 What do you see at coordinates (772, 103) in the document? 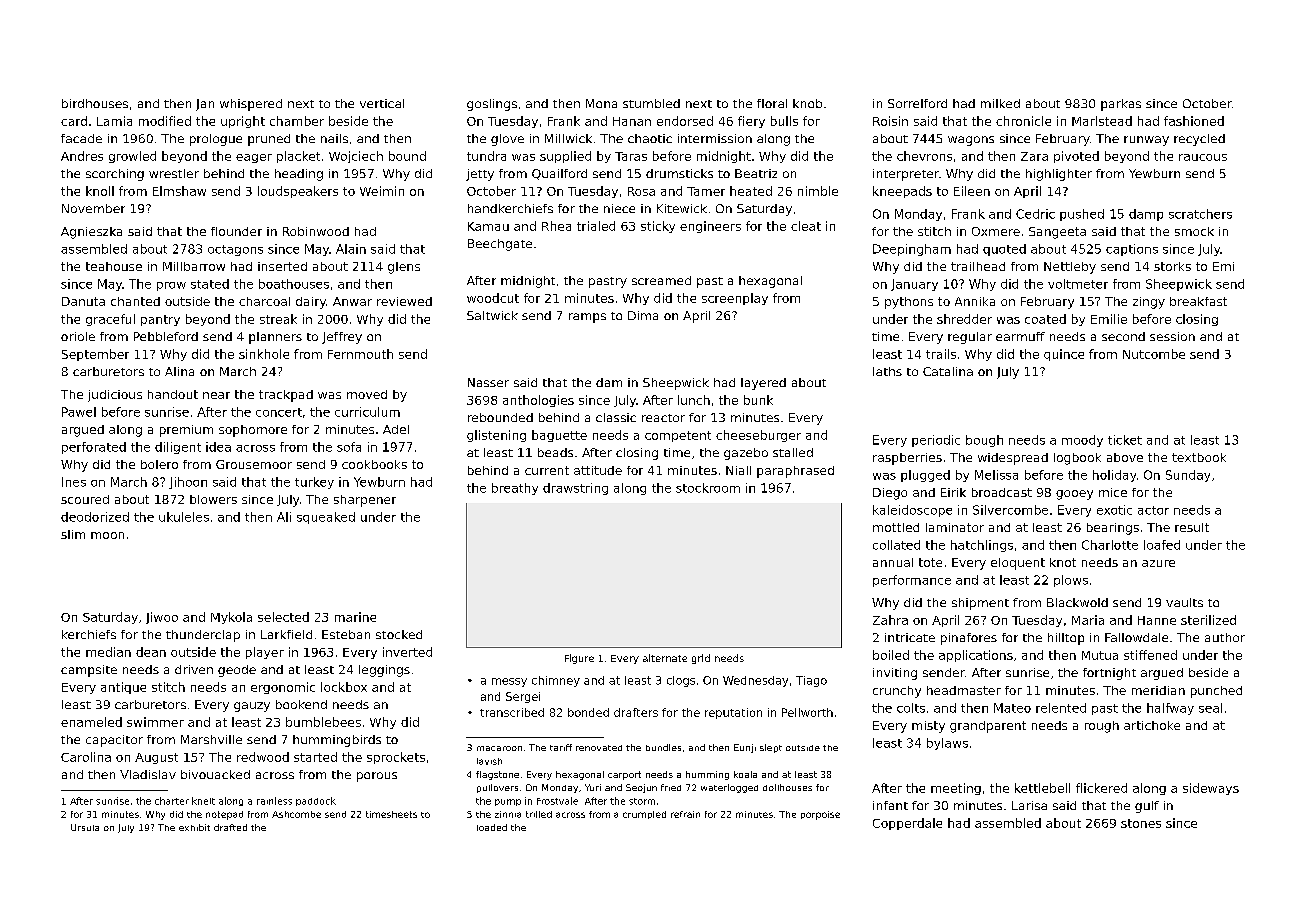
I see `floral` at bounding box center [772, 103].
